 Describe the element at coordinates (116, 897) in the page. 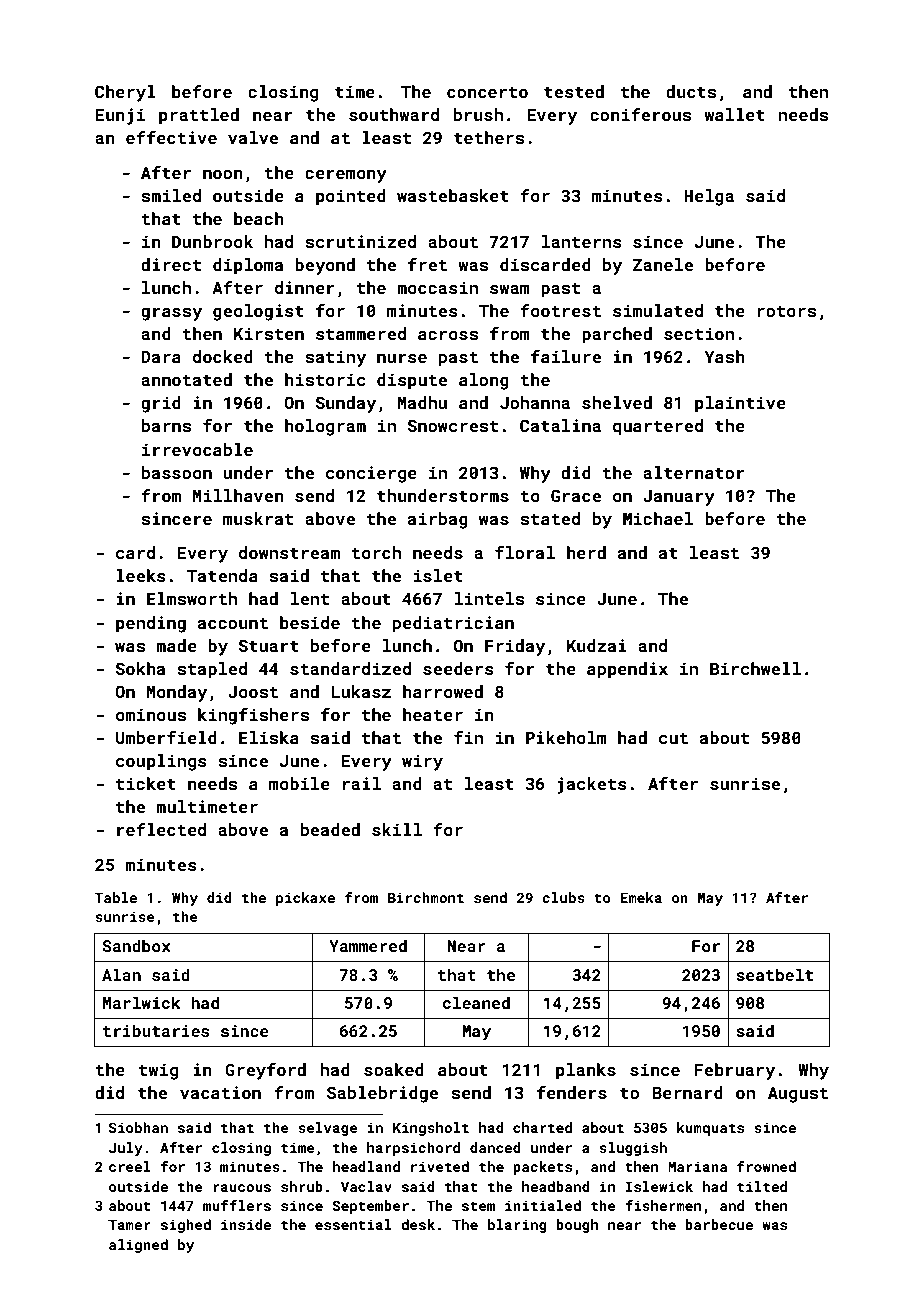

I see `Table` at that location.
